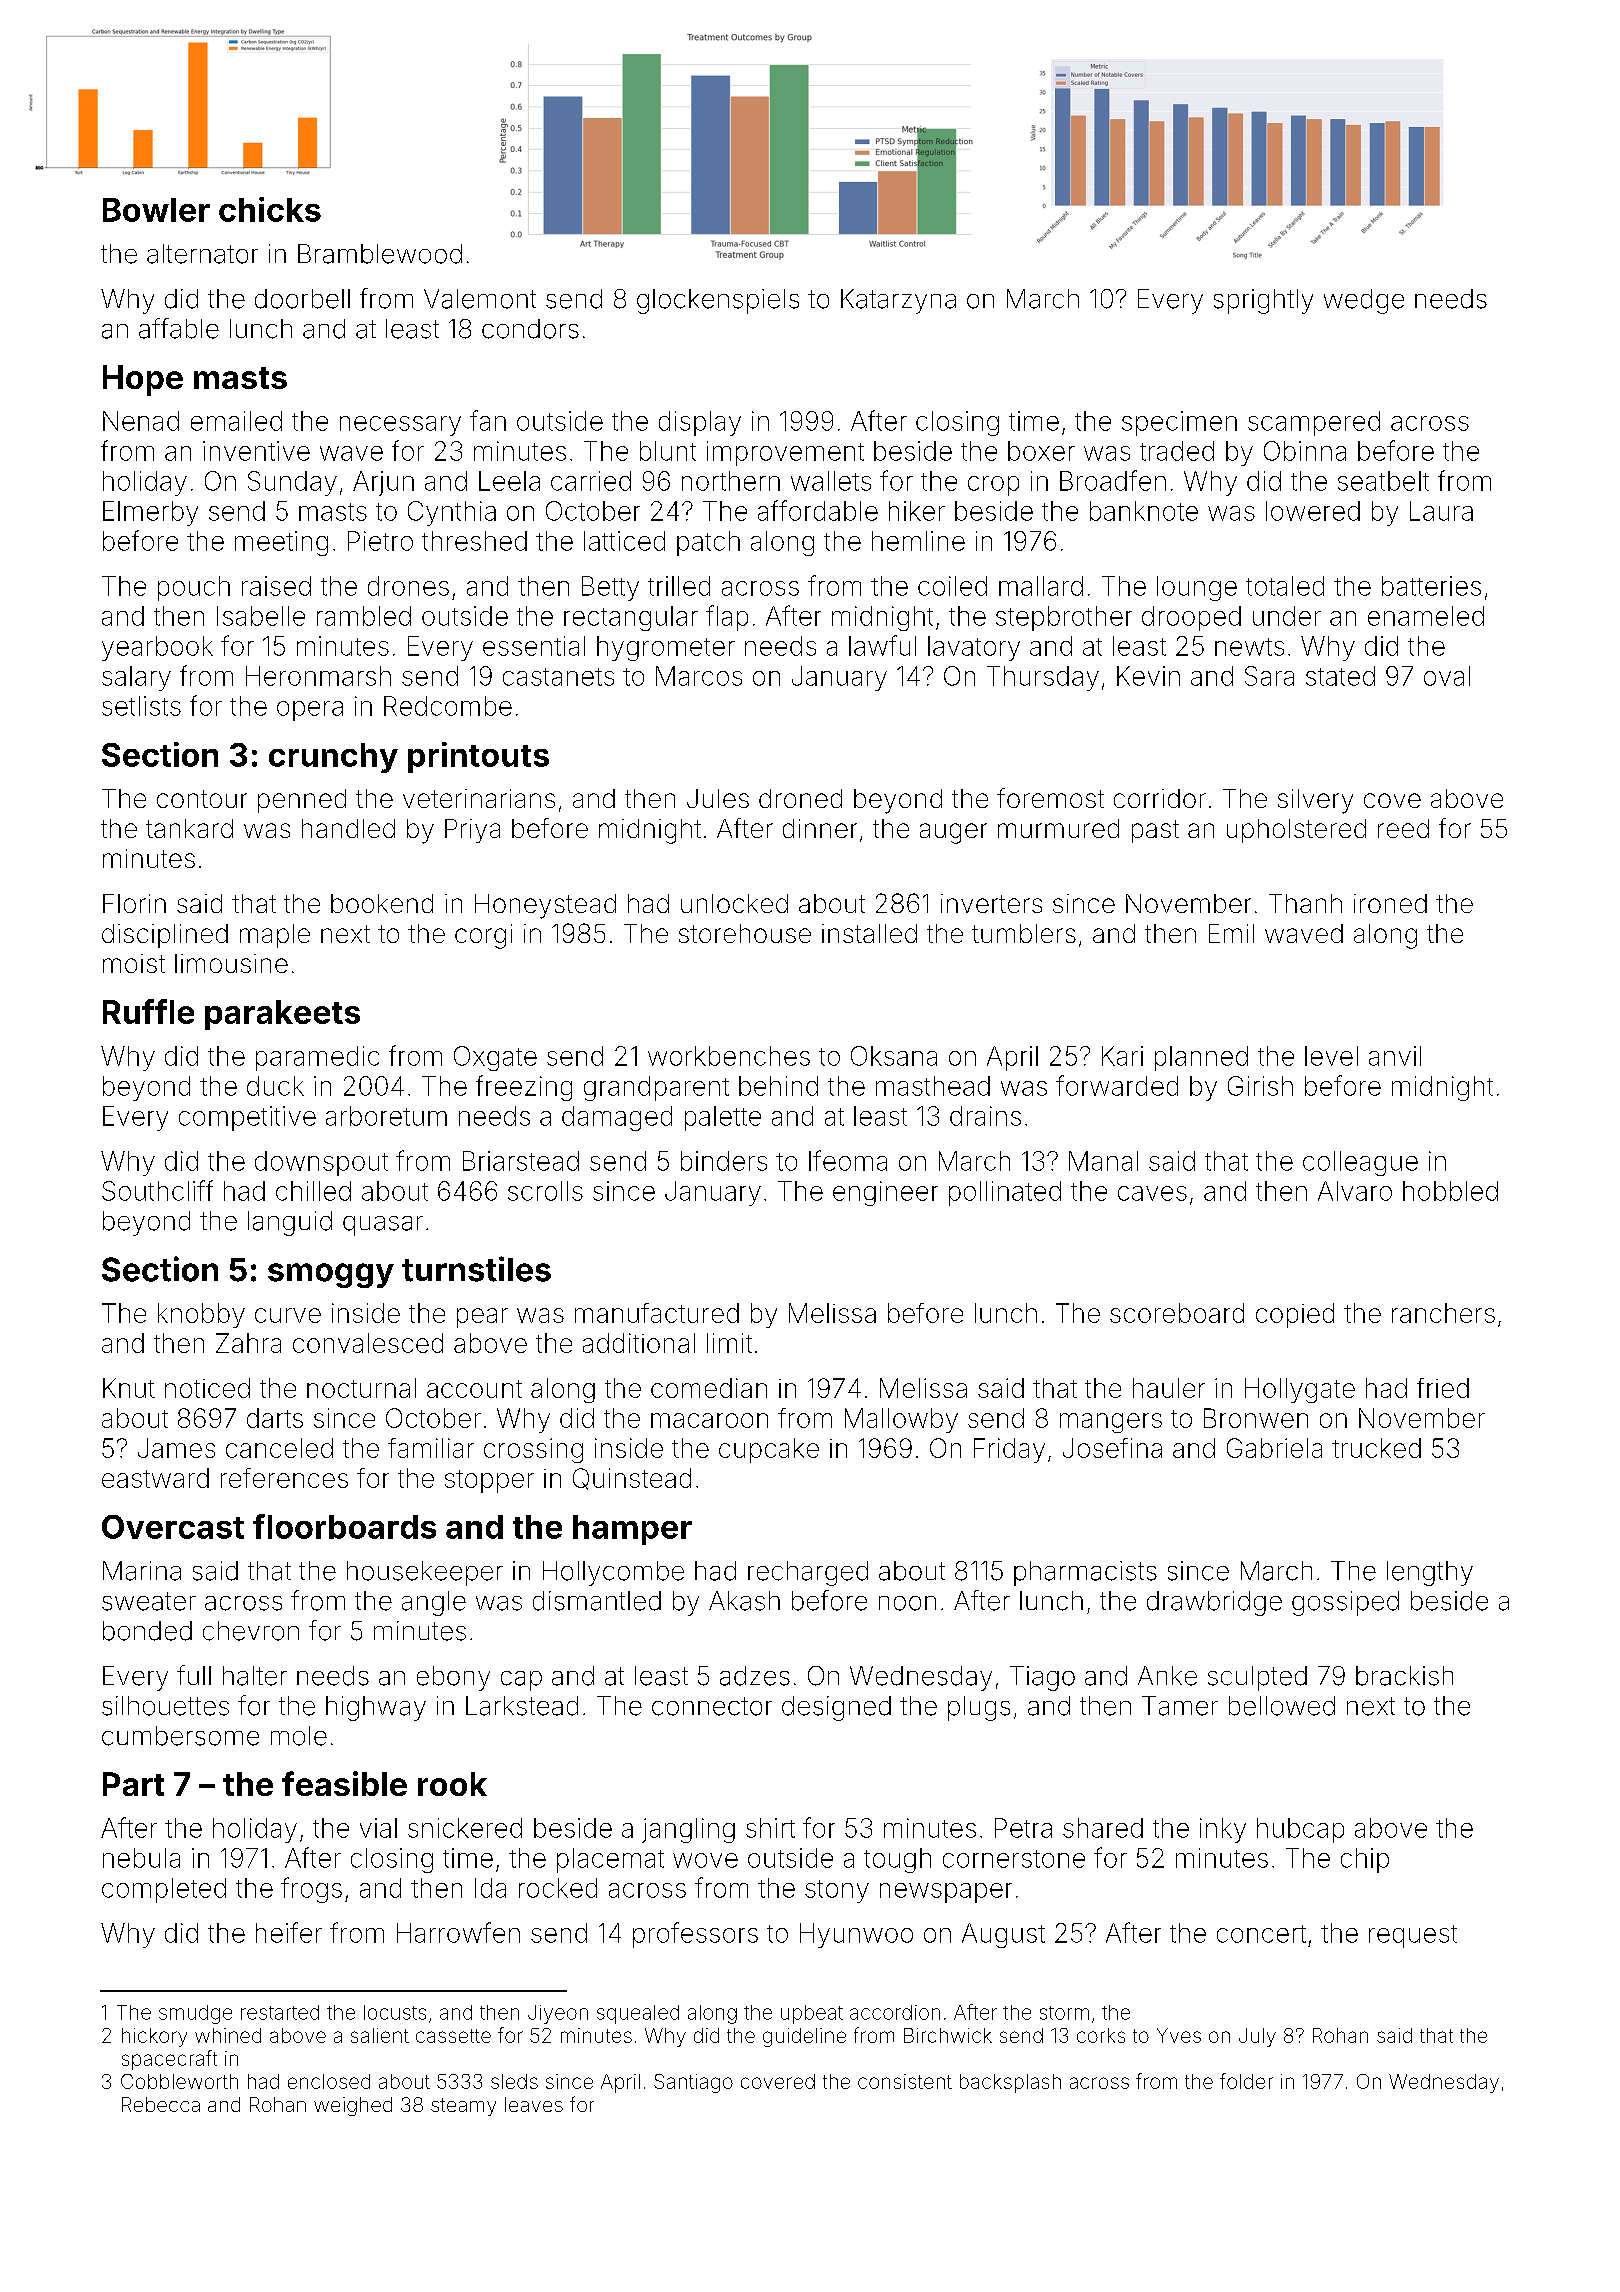 The width and height of the screenshot is (1620, 2292). What do you see at coordinates (933, 1086) in the screenshot?
I see `masthead` at bounding box center [933, 1086].
